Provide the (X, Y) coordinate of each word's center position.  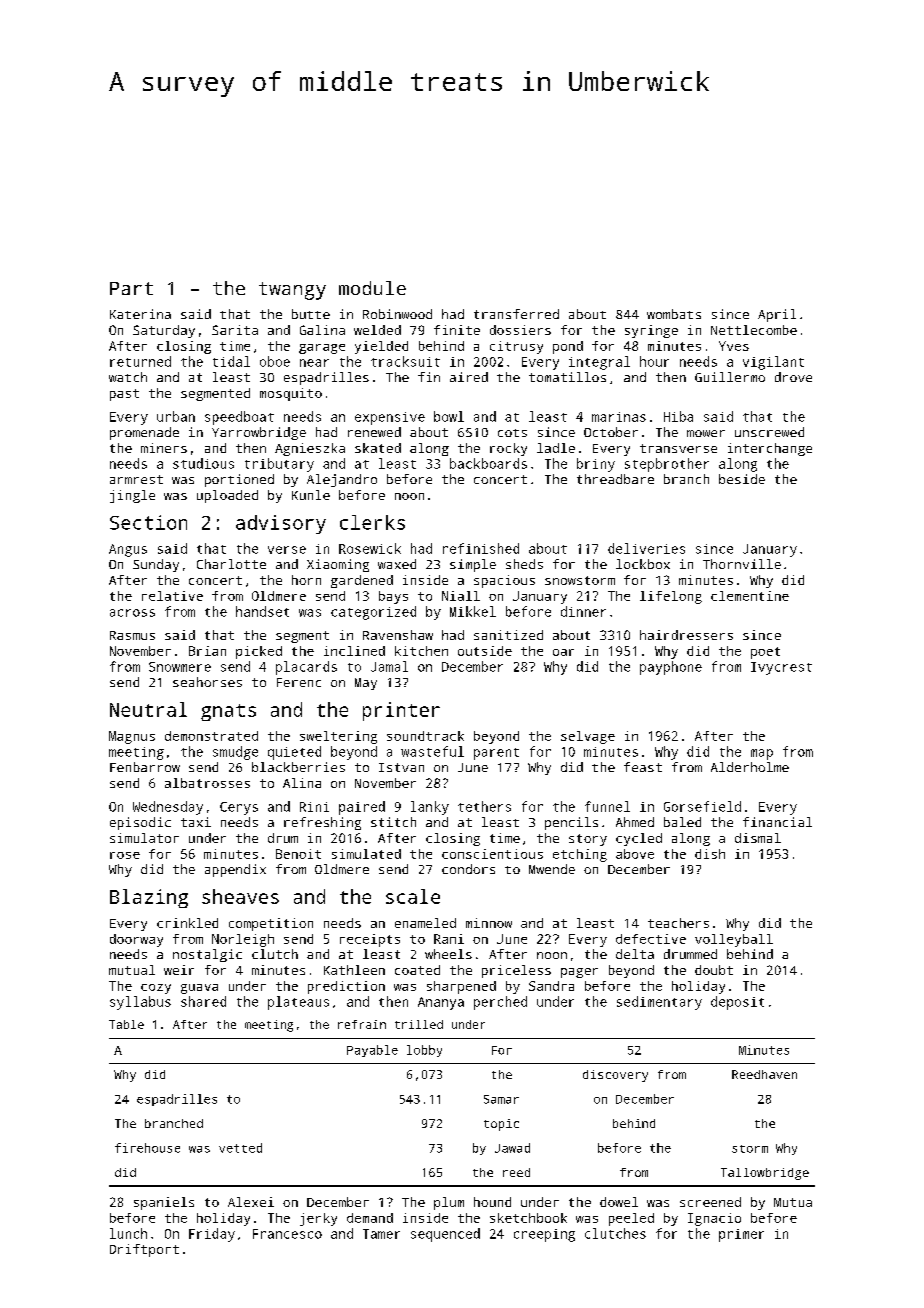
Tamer (381, 1234)
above (635, 854)
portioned (239, 480)
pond (568, 347)
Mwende (552, 869)
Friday (212, 1235)
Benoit (298, 854)
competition (271, 924)
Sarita (235, 330)
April (777, 315)
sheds (524, 564)
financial (777, 822)
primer (741, 1235)
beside (742, 479)
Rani (449, 939)
